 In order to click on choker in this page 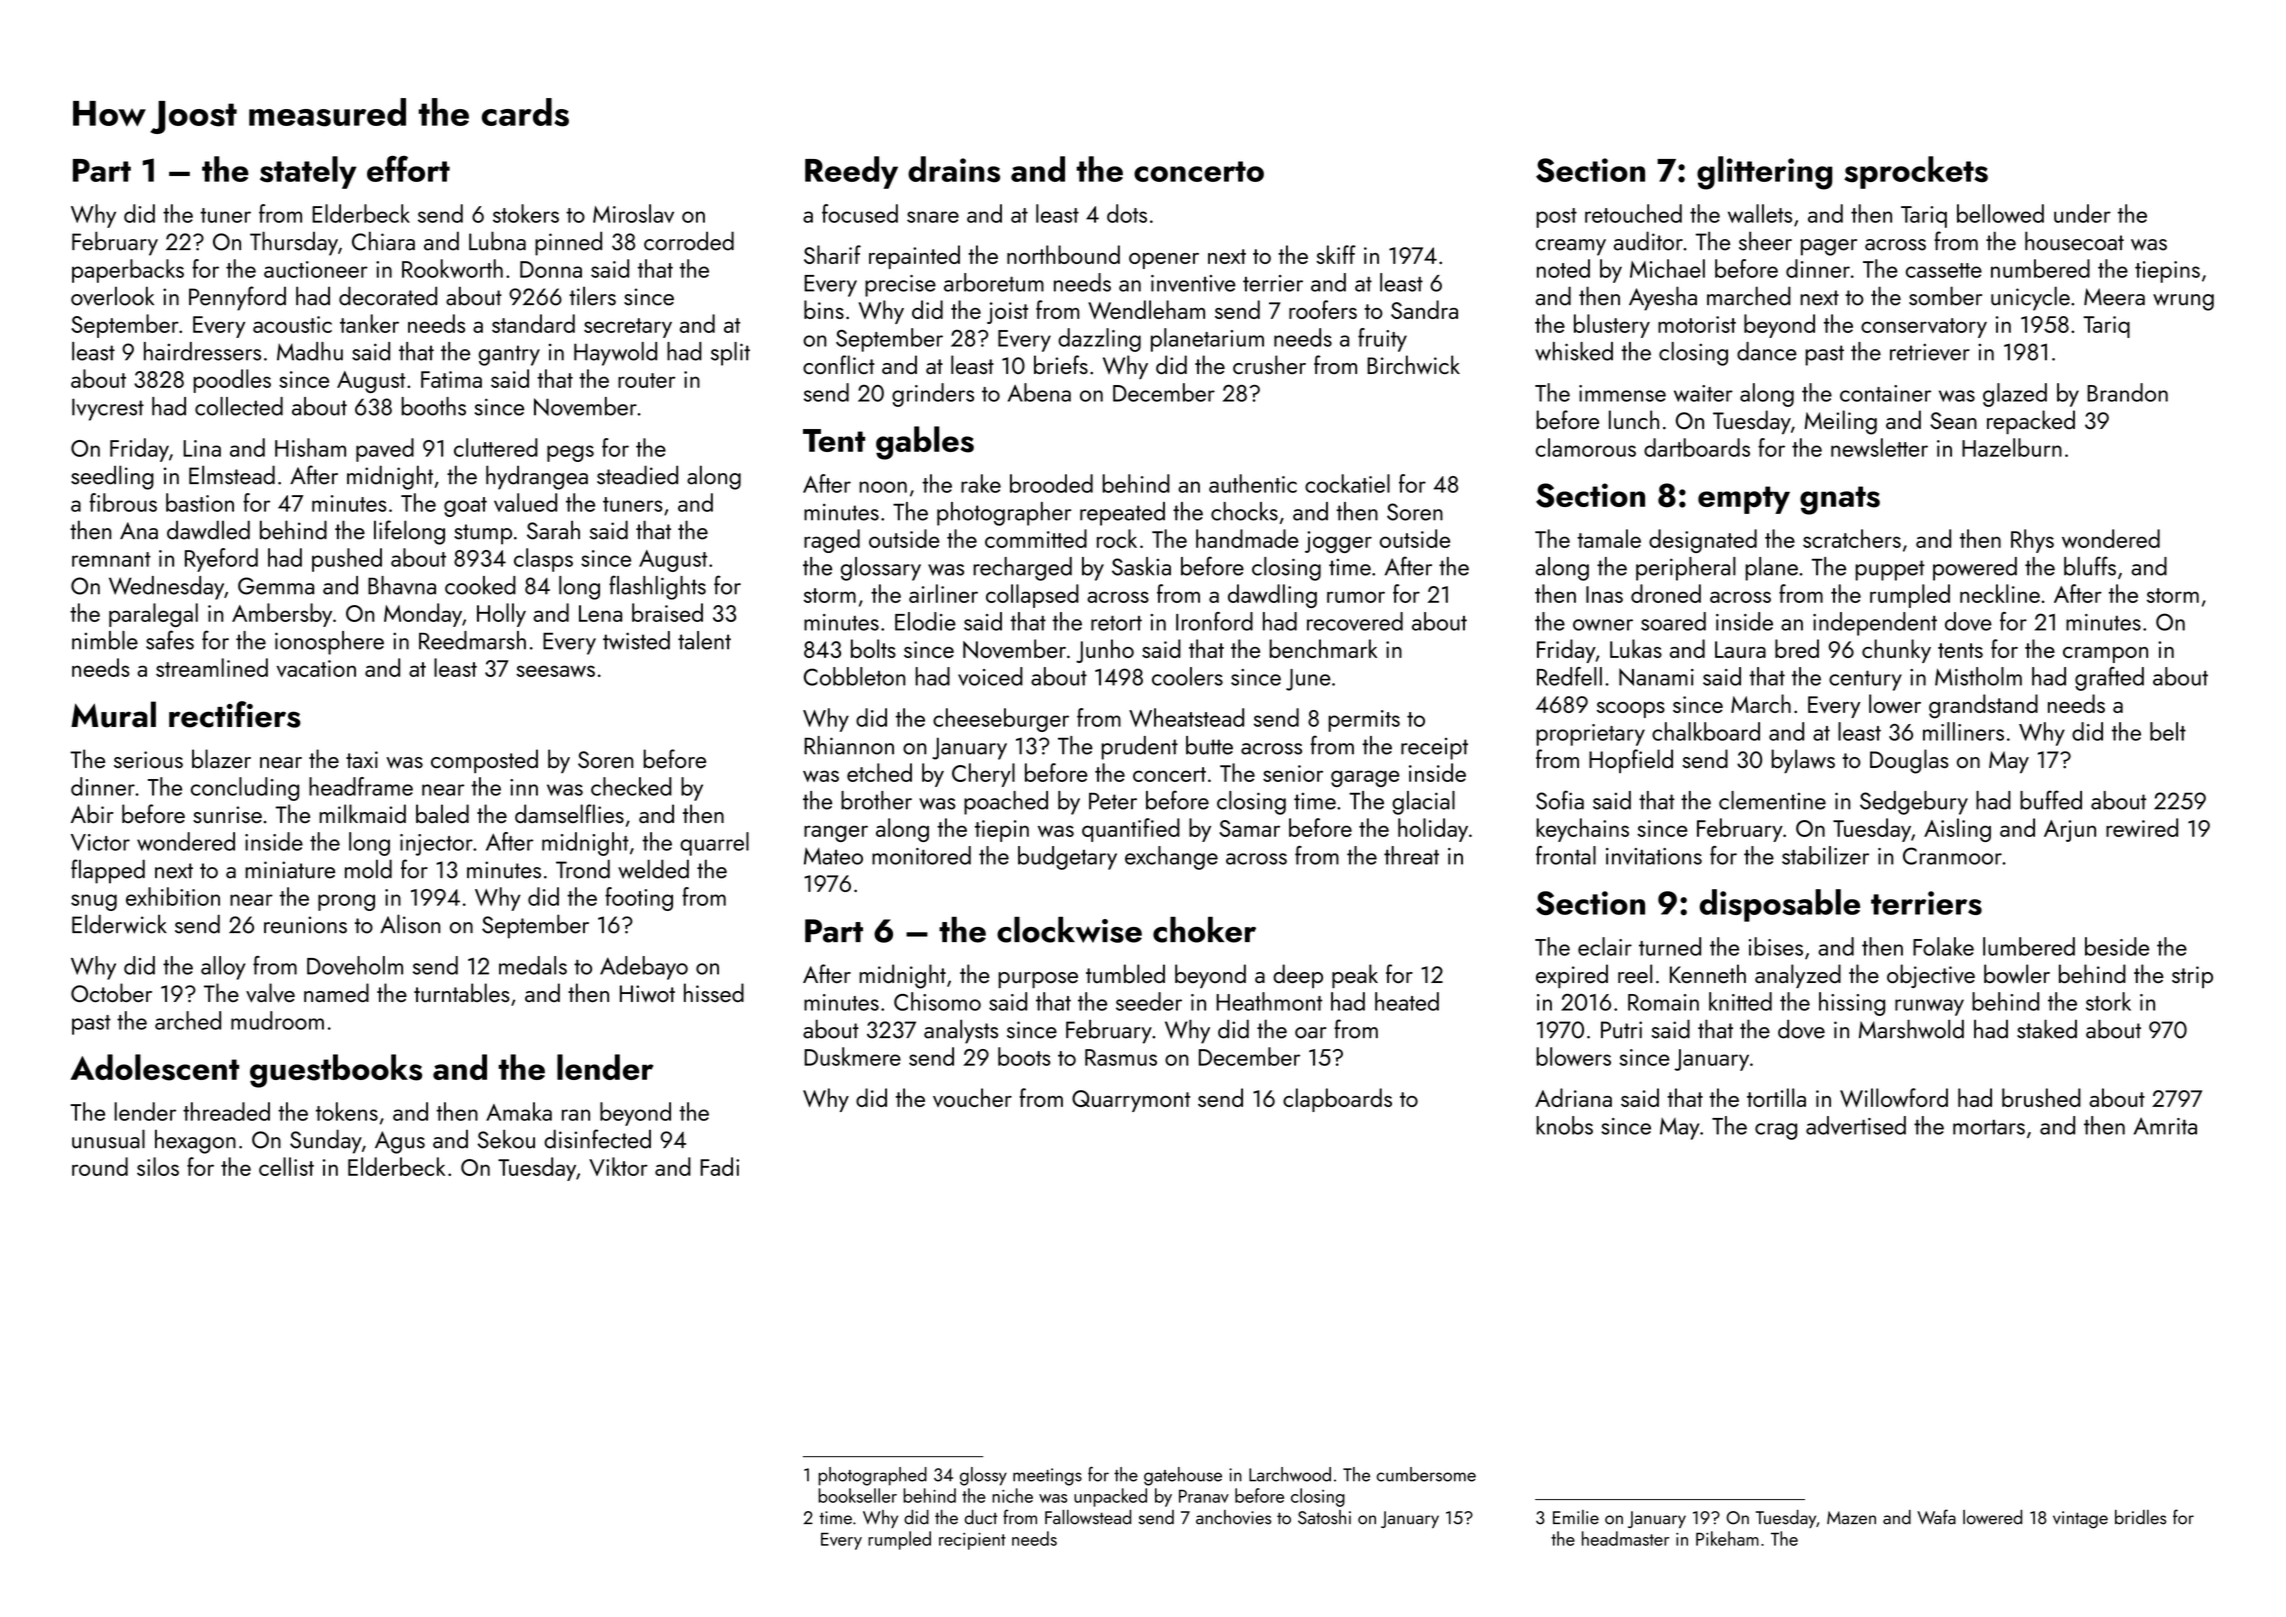, I will do `click(1204, 930)`.
